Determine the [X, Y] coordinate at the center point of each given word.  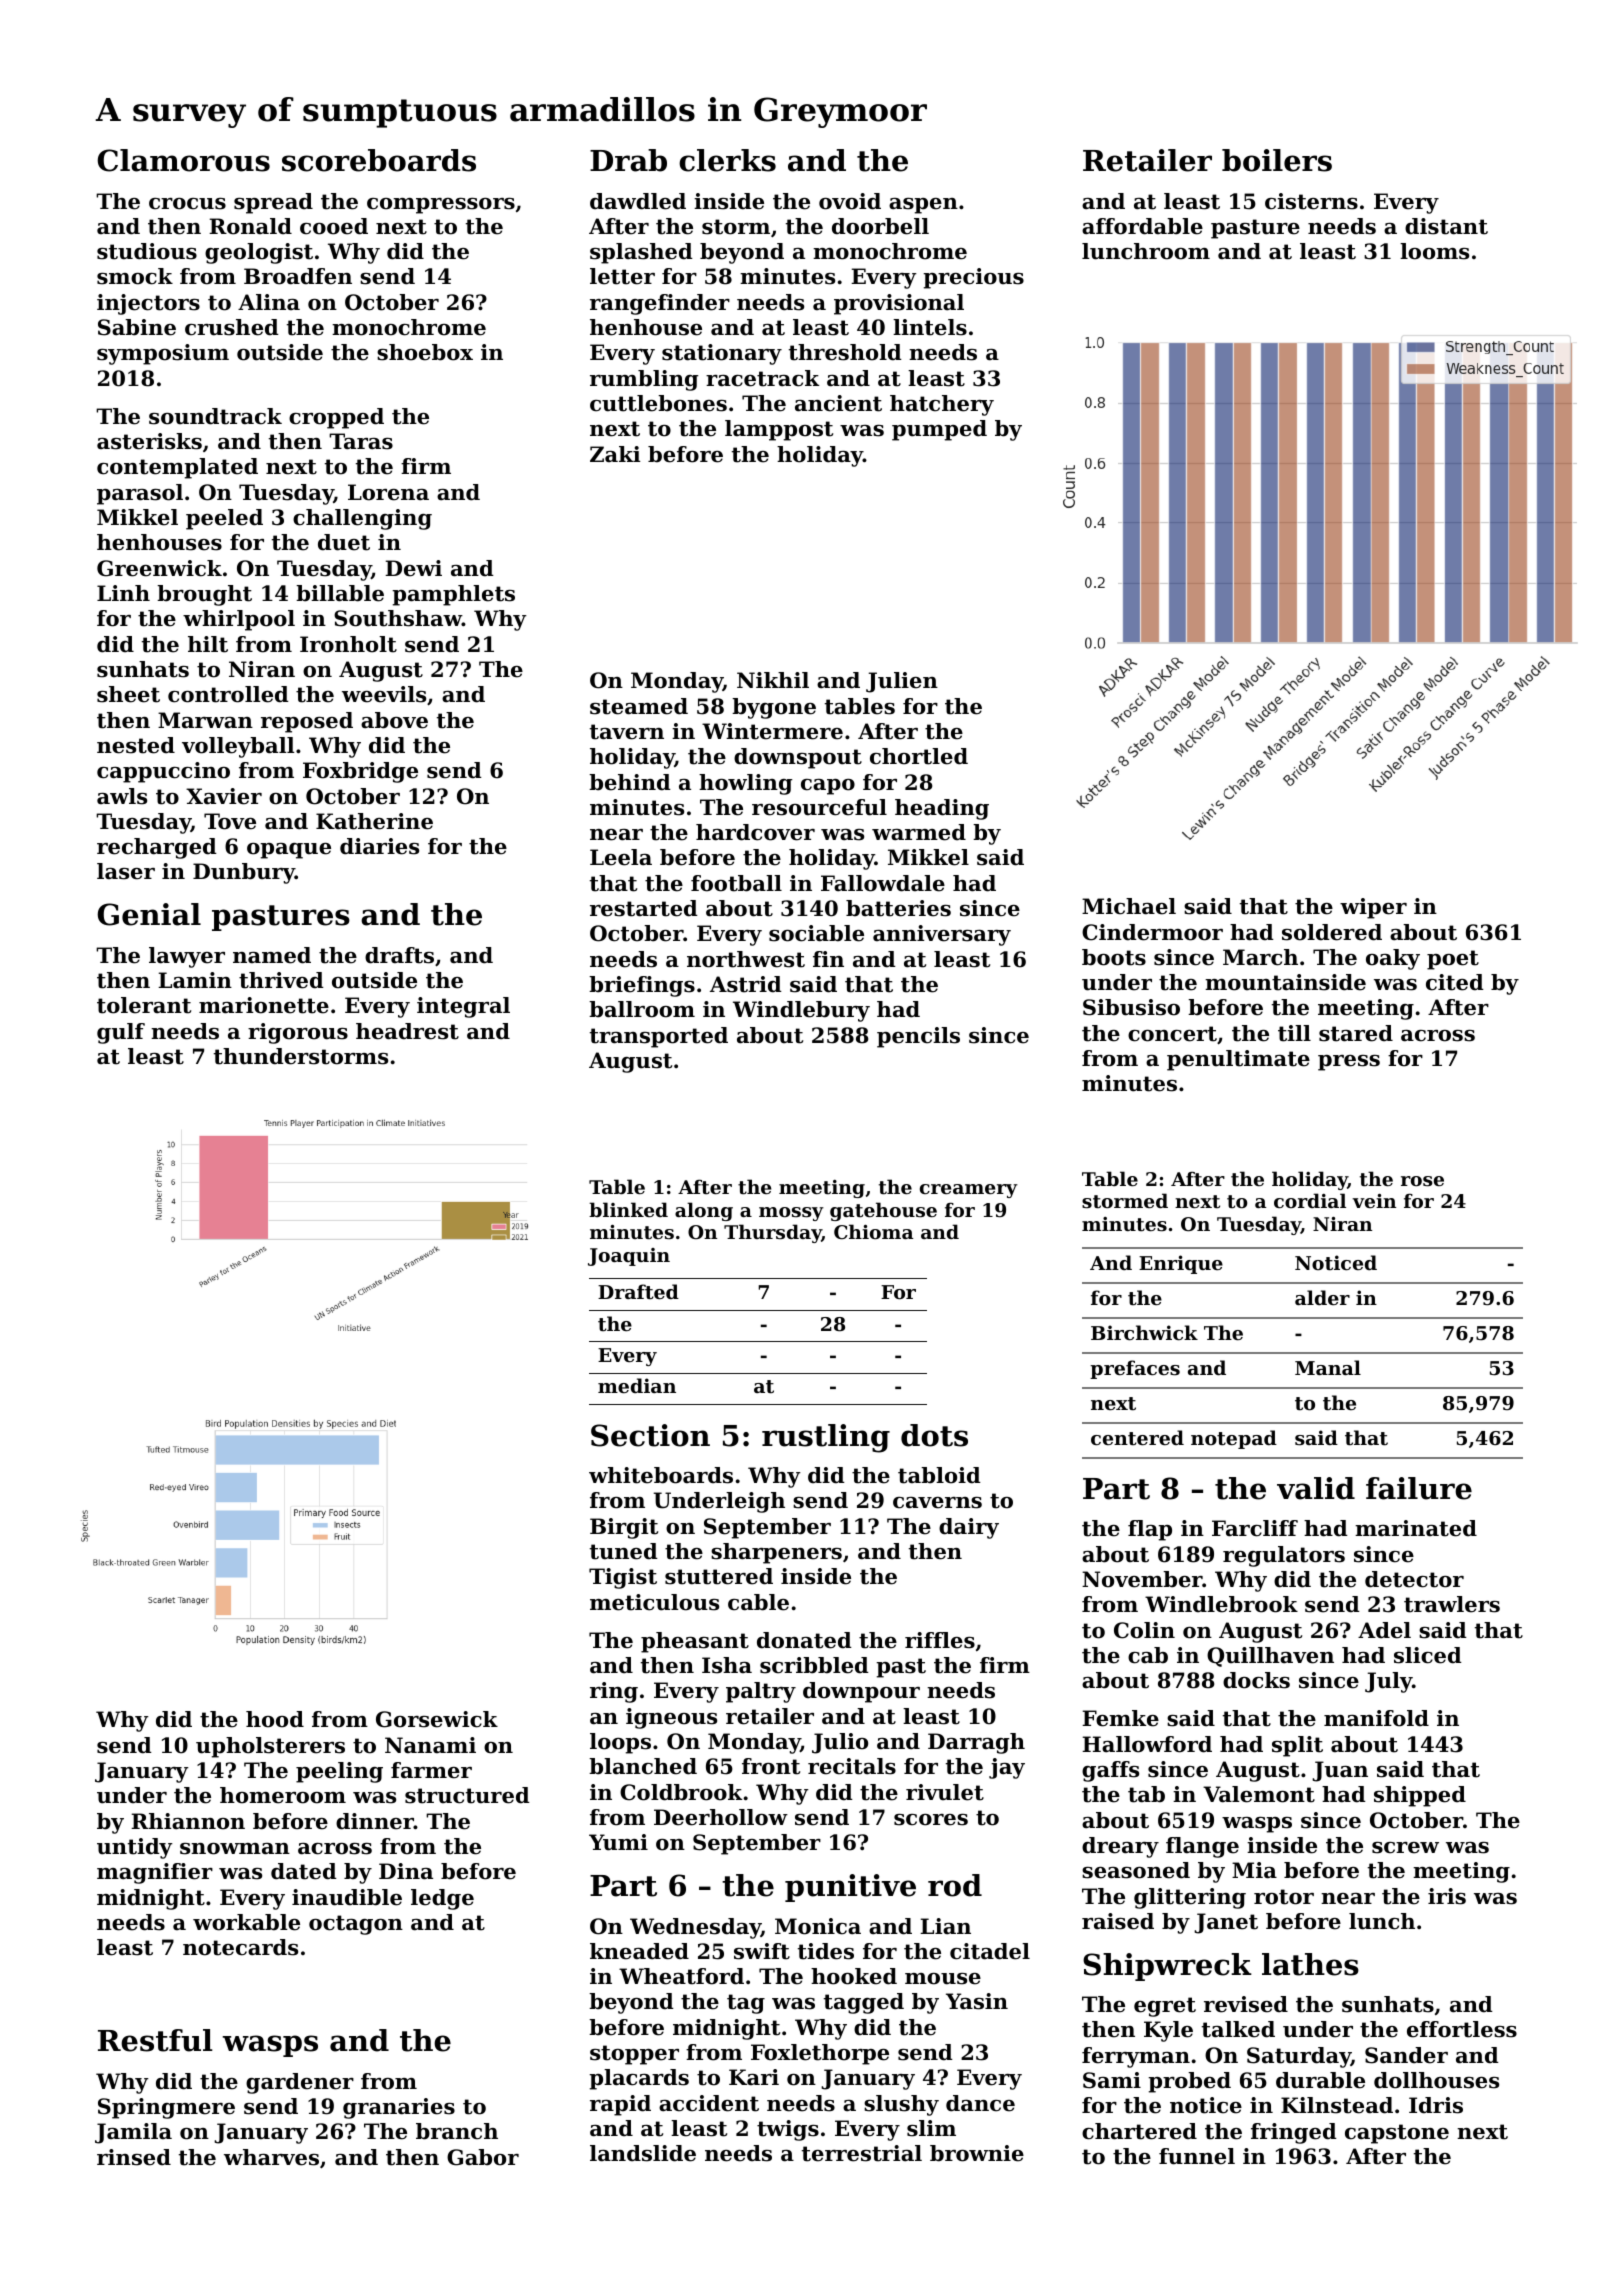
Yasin [977, 2001]
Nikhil [773, 680]
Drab [628, 160]
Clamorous [183, 160]
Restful [155, 2040]
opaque [289, 851]
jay [1007, 1768]
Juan [1340, 1771]
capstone [1397, 2134]
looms [1434, 251]
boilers [1277, 160]
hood [275, 1719]
